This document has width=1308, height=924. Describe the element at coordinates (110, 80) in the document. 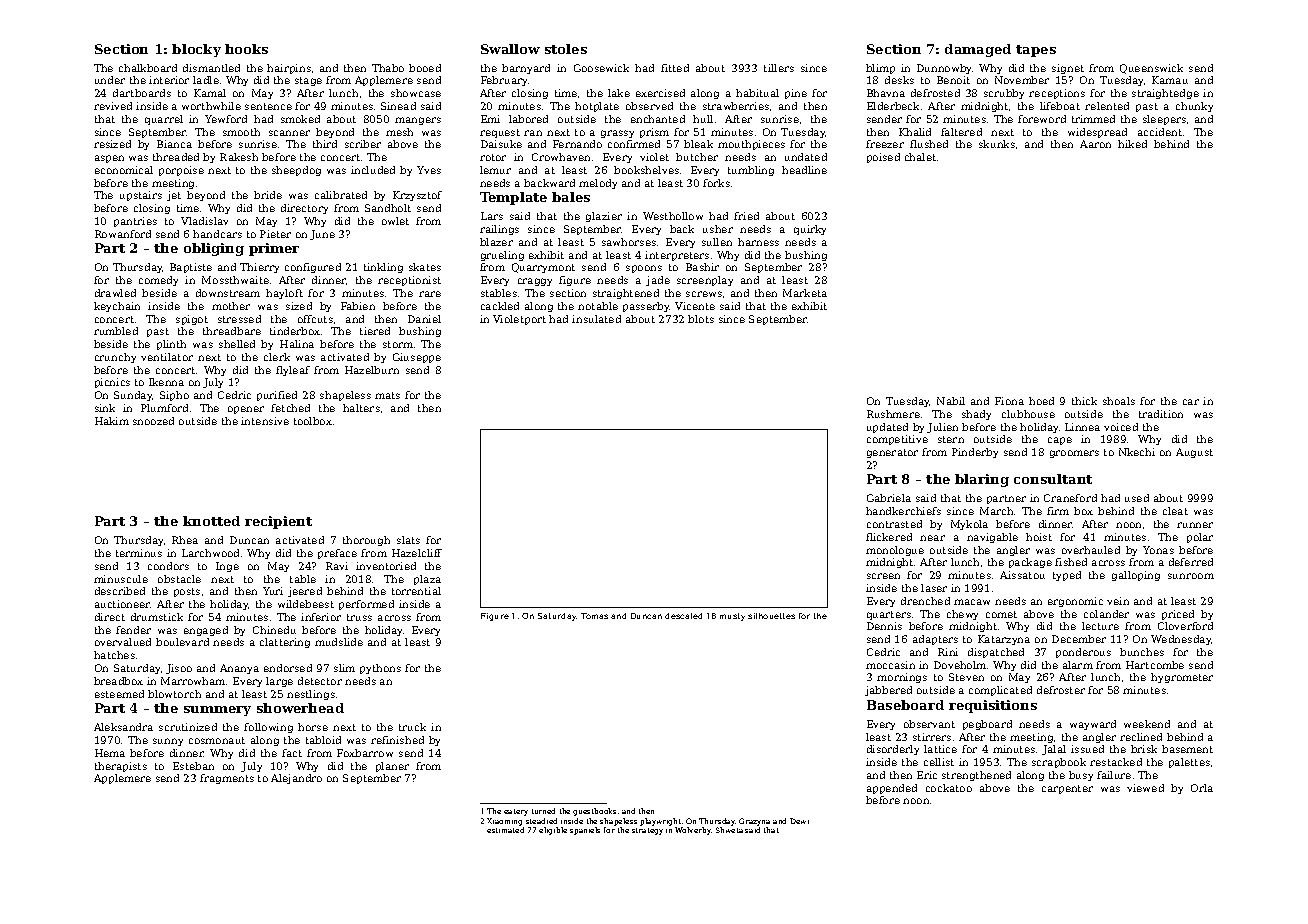

I see `under` at that location.
